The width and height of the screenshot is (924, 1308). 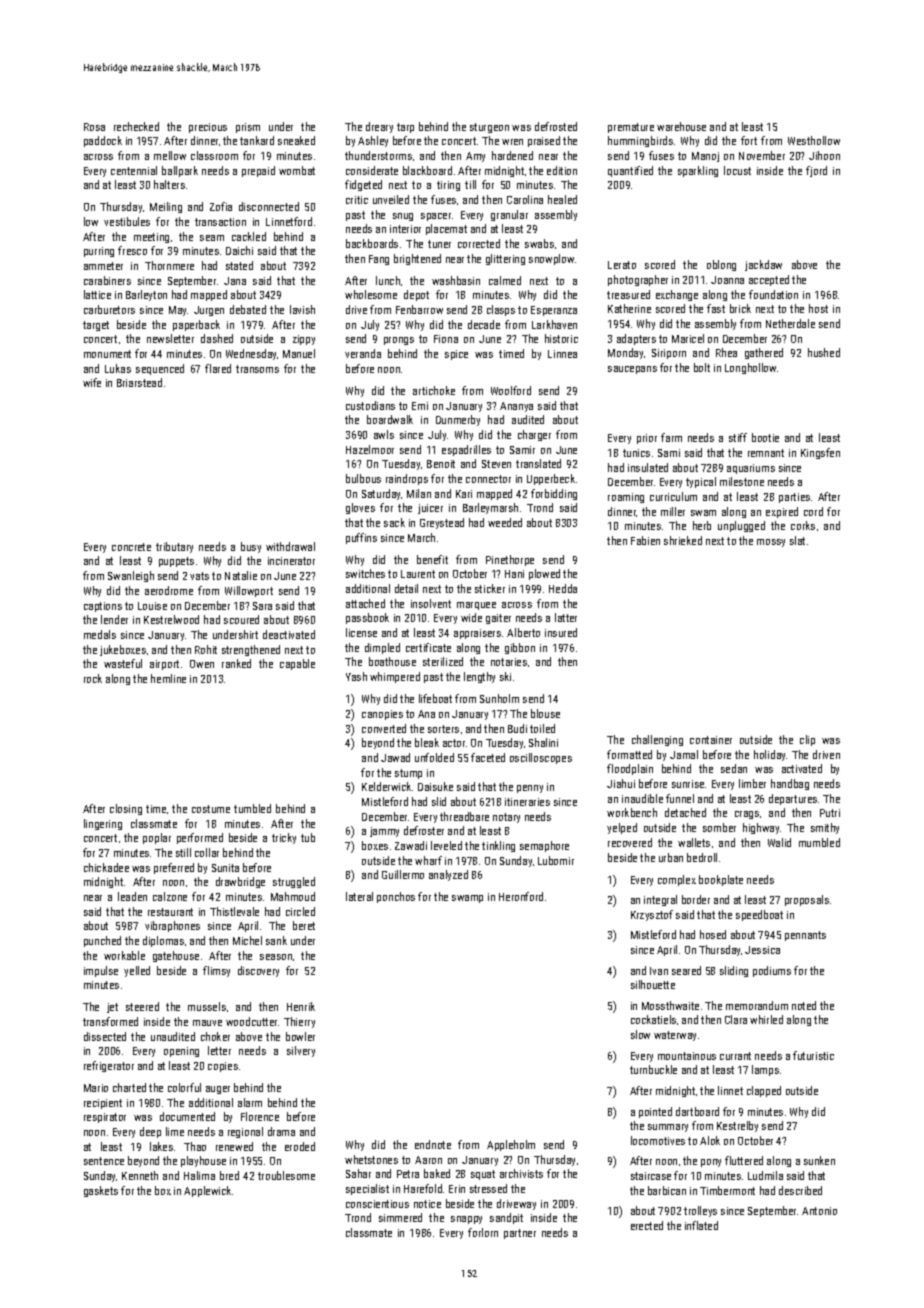 What do you see at coordinates (814, 140) in the screenshot?
I see `Westhollow` at bounding box center [814, 140].
